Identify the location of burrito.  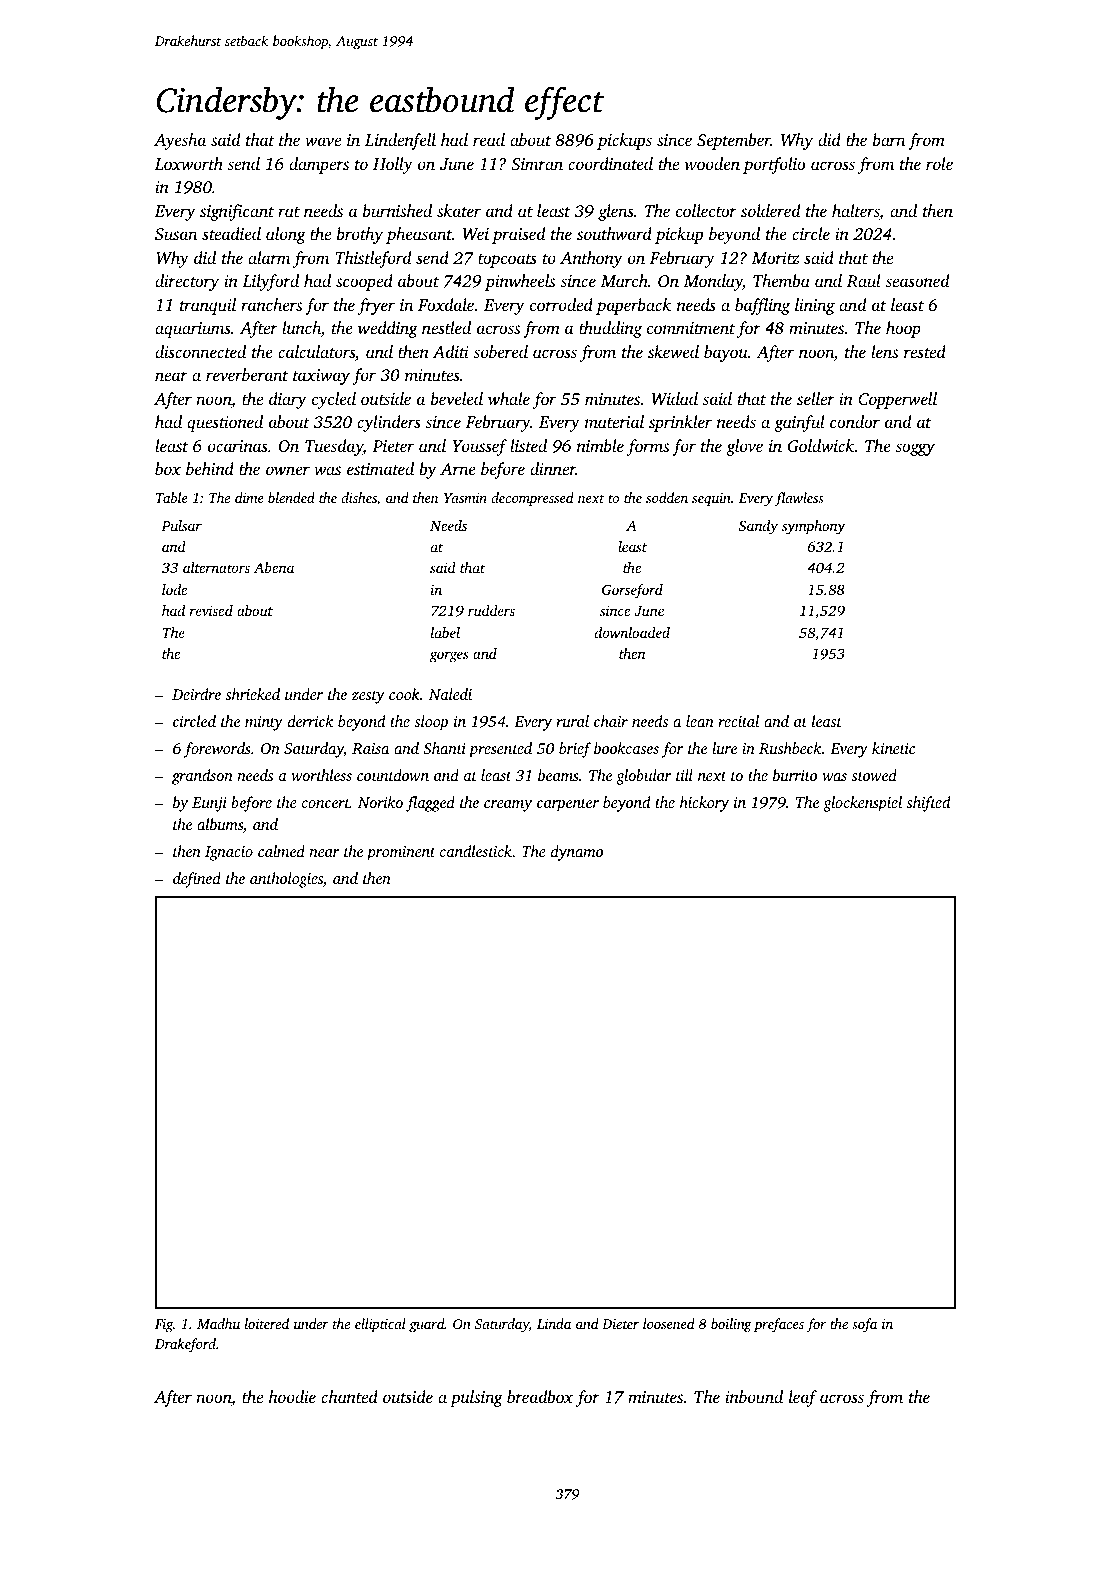
(795, 775).
